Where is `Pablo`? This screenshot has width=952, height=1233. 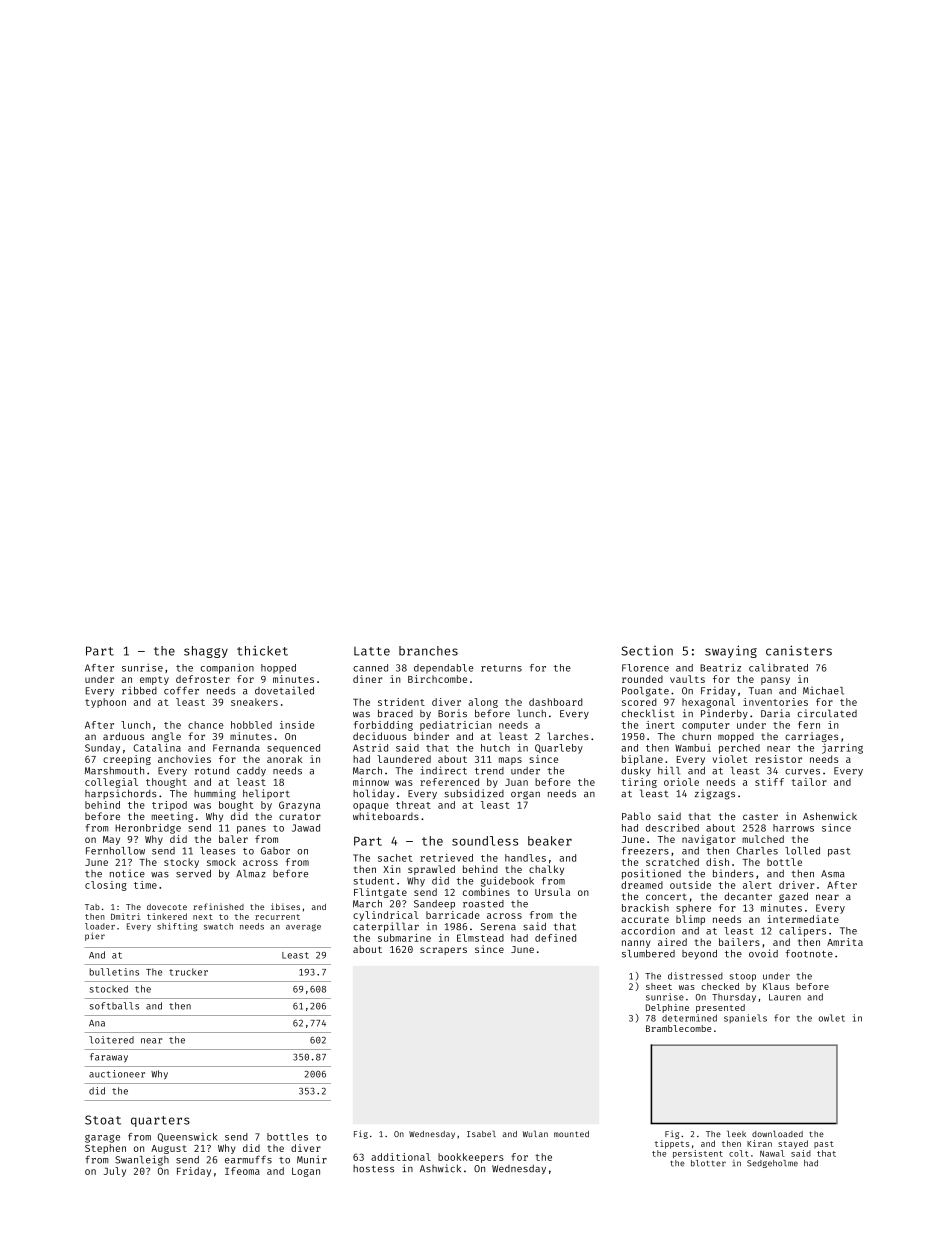 Pablo is located at coordinates (636, 816).
